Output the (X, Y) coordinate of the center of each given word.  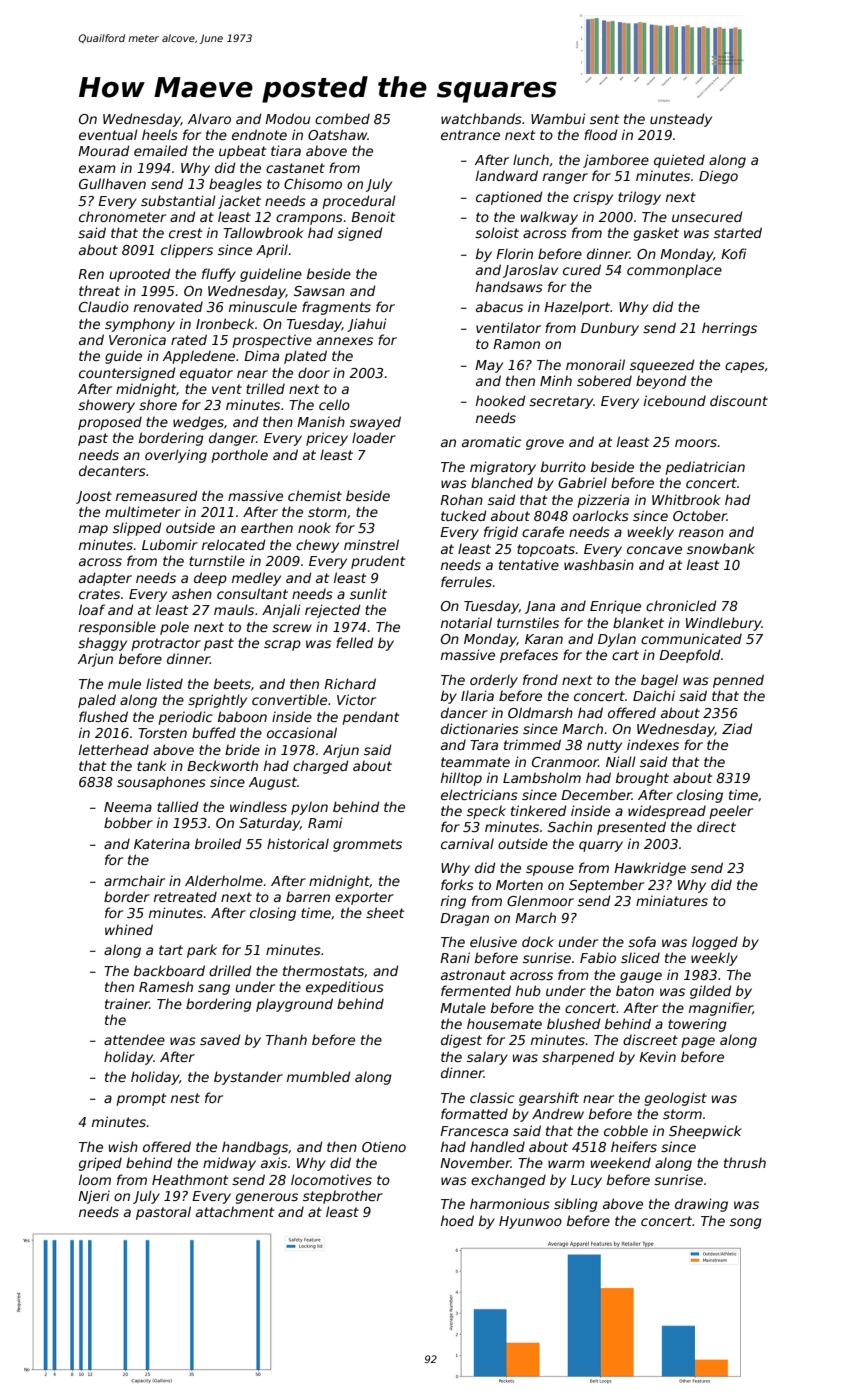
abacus (499, 306)
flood (600, 134)
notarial (466, 622)
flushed (103, 716)
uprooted (139, 275)
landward (507, 175)
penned (738, 681)
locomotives (331, 1179)
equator (206, 374)
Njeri (94, 1197)
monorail (595, 364)
